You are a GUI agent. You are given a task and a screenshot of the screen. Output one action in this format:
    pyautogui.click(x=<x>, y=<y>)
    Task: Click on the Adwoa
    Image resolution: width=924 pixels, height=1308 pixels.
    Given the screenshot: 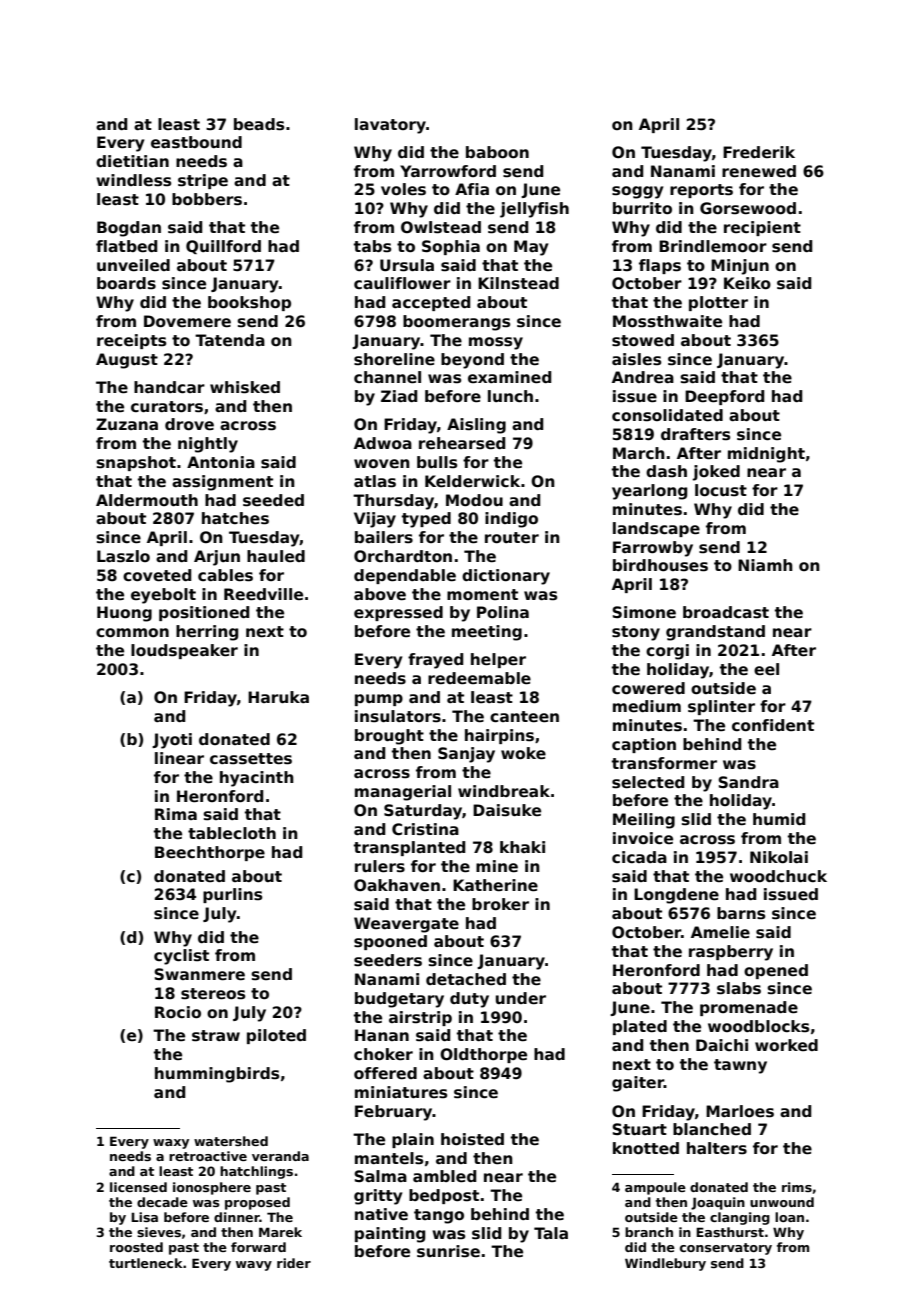 What is the action you would take?
    pyautogui.click(x=383, y=443)
